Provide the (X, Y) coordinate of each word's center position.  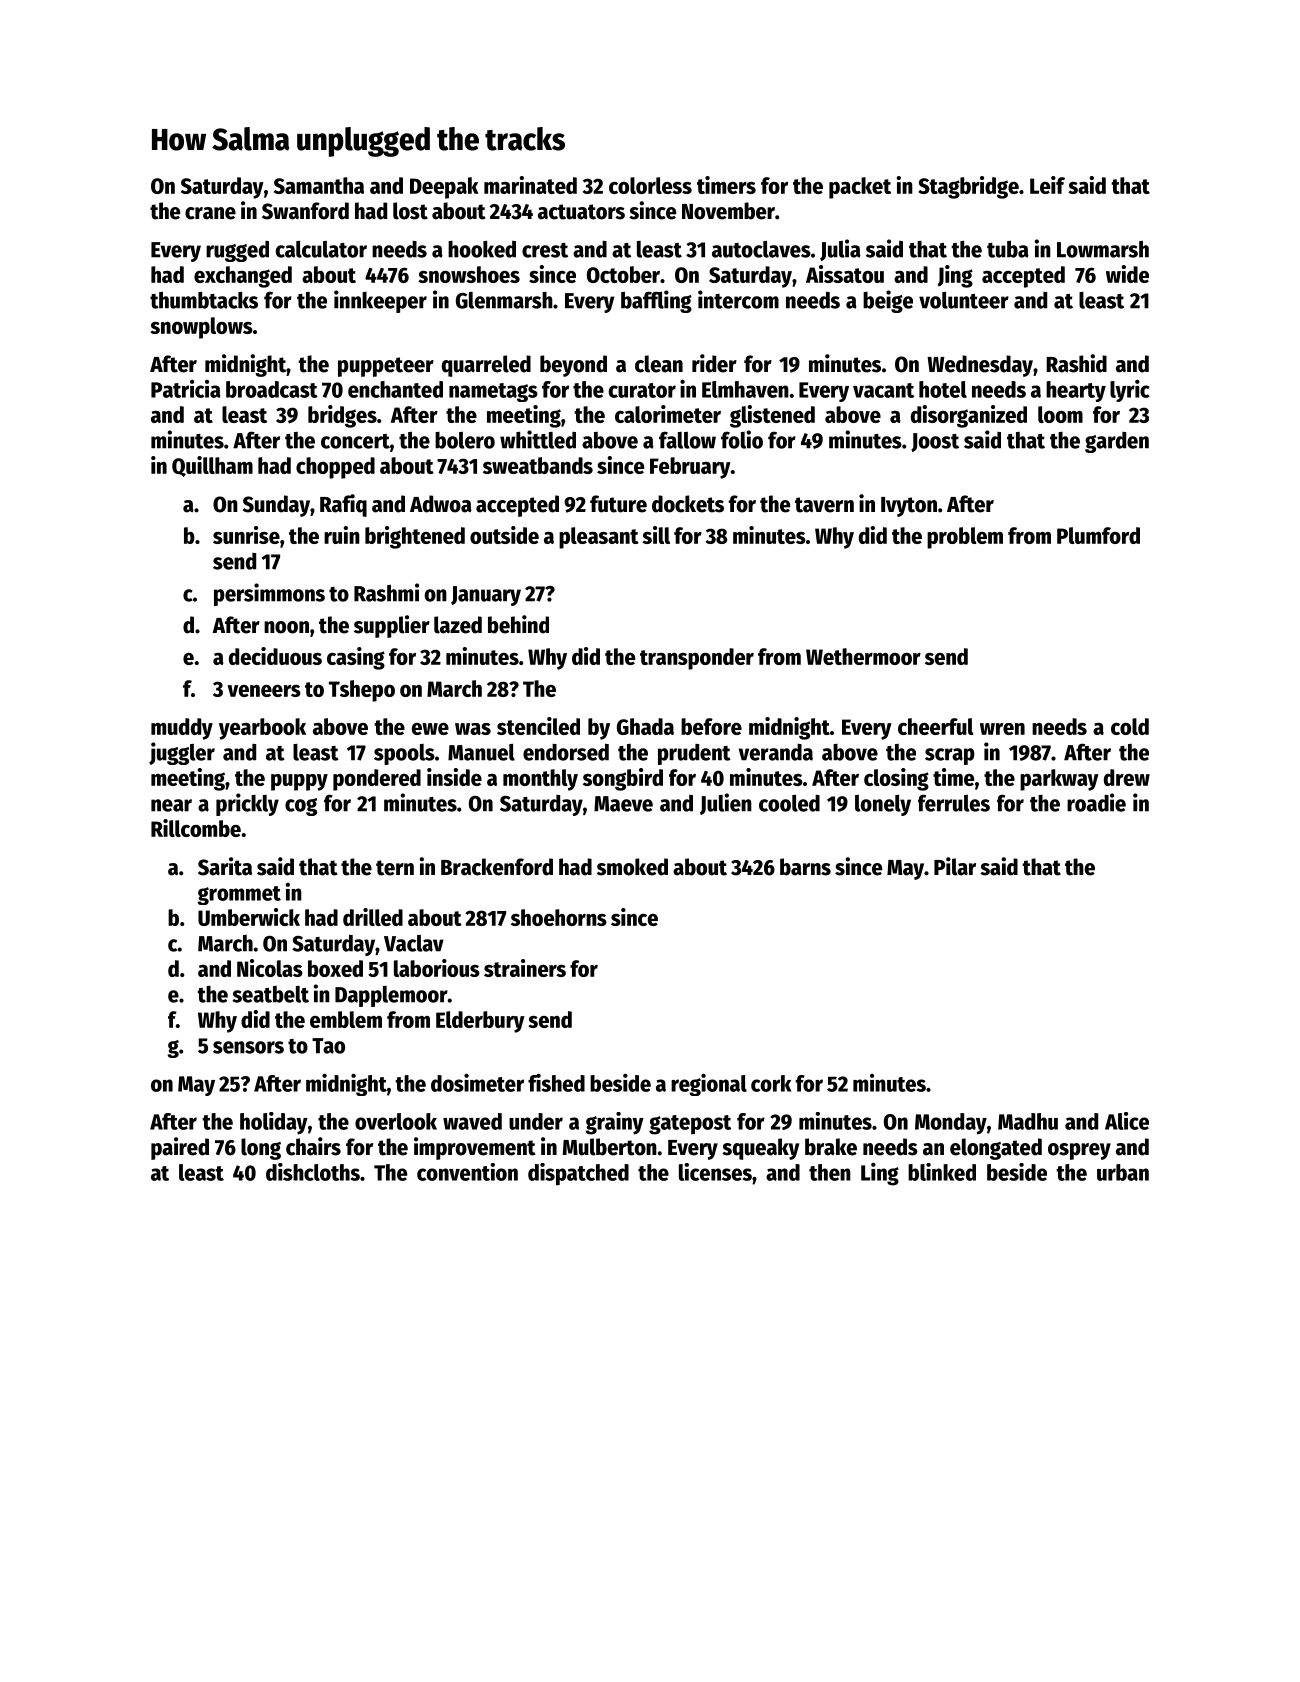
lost (410, 211)
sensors (248, 1047)
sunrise (246, 535)
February (690, 468)
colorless (650, 185)
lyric (1130, 391)
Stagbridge (968, 187)
